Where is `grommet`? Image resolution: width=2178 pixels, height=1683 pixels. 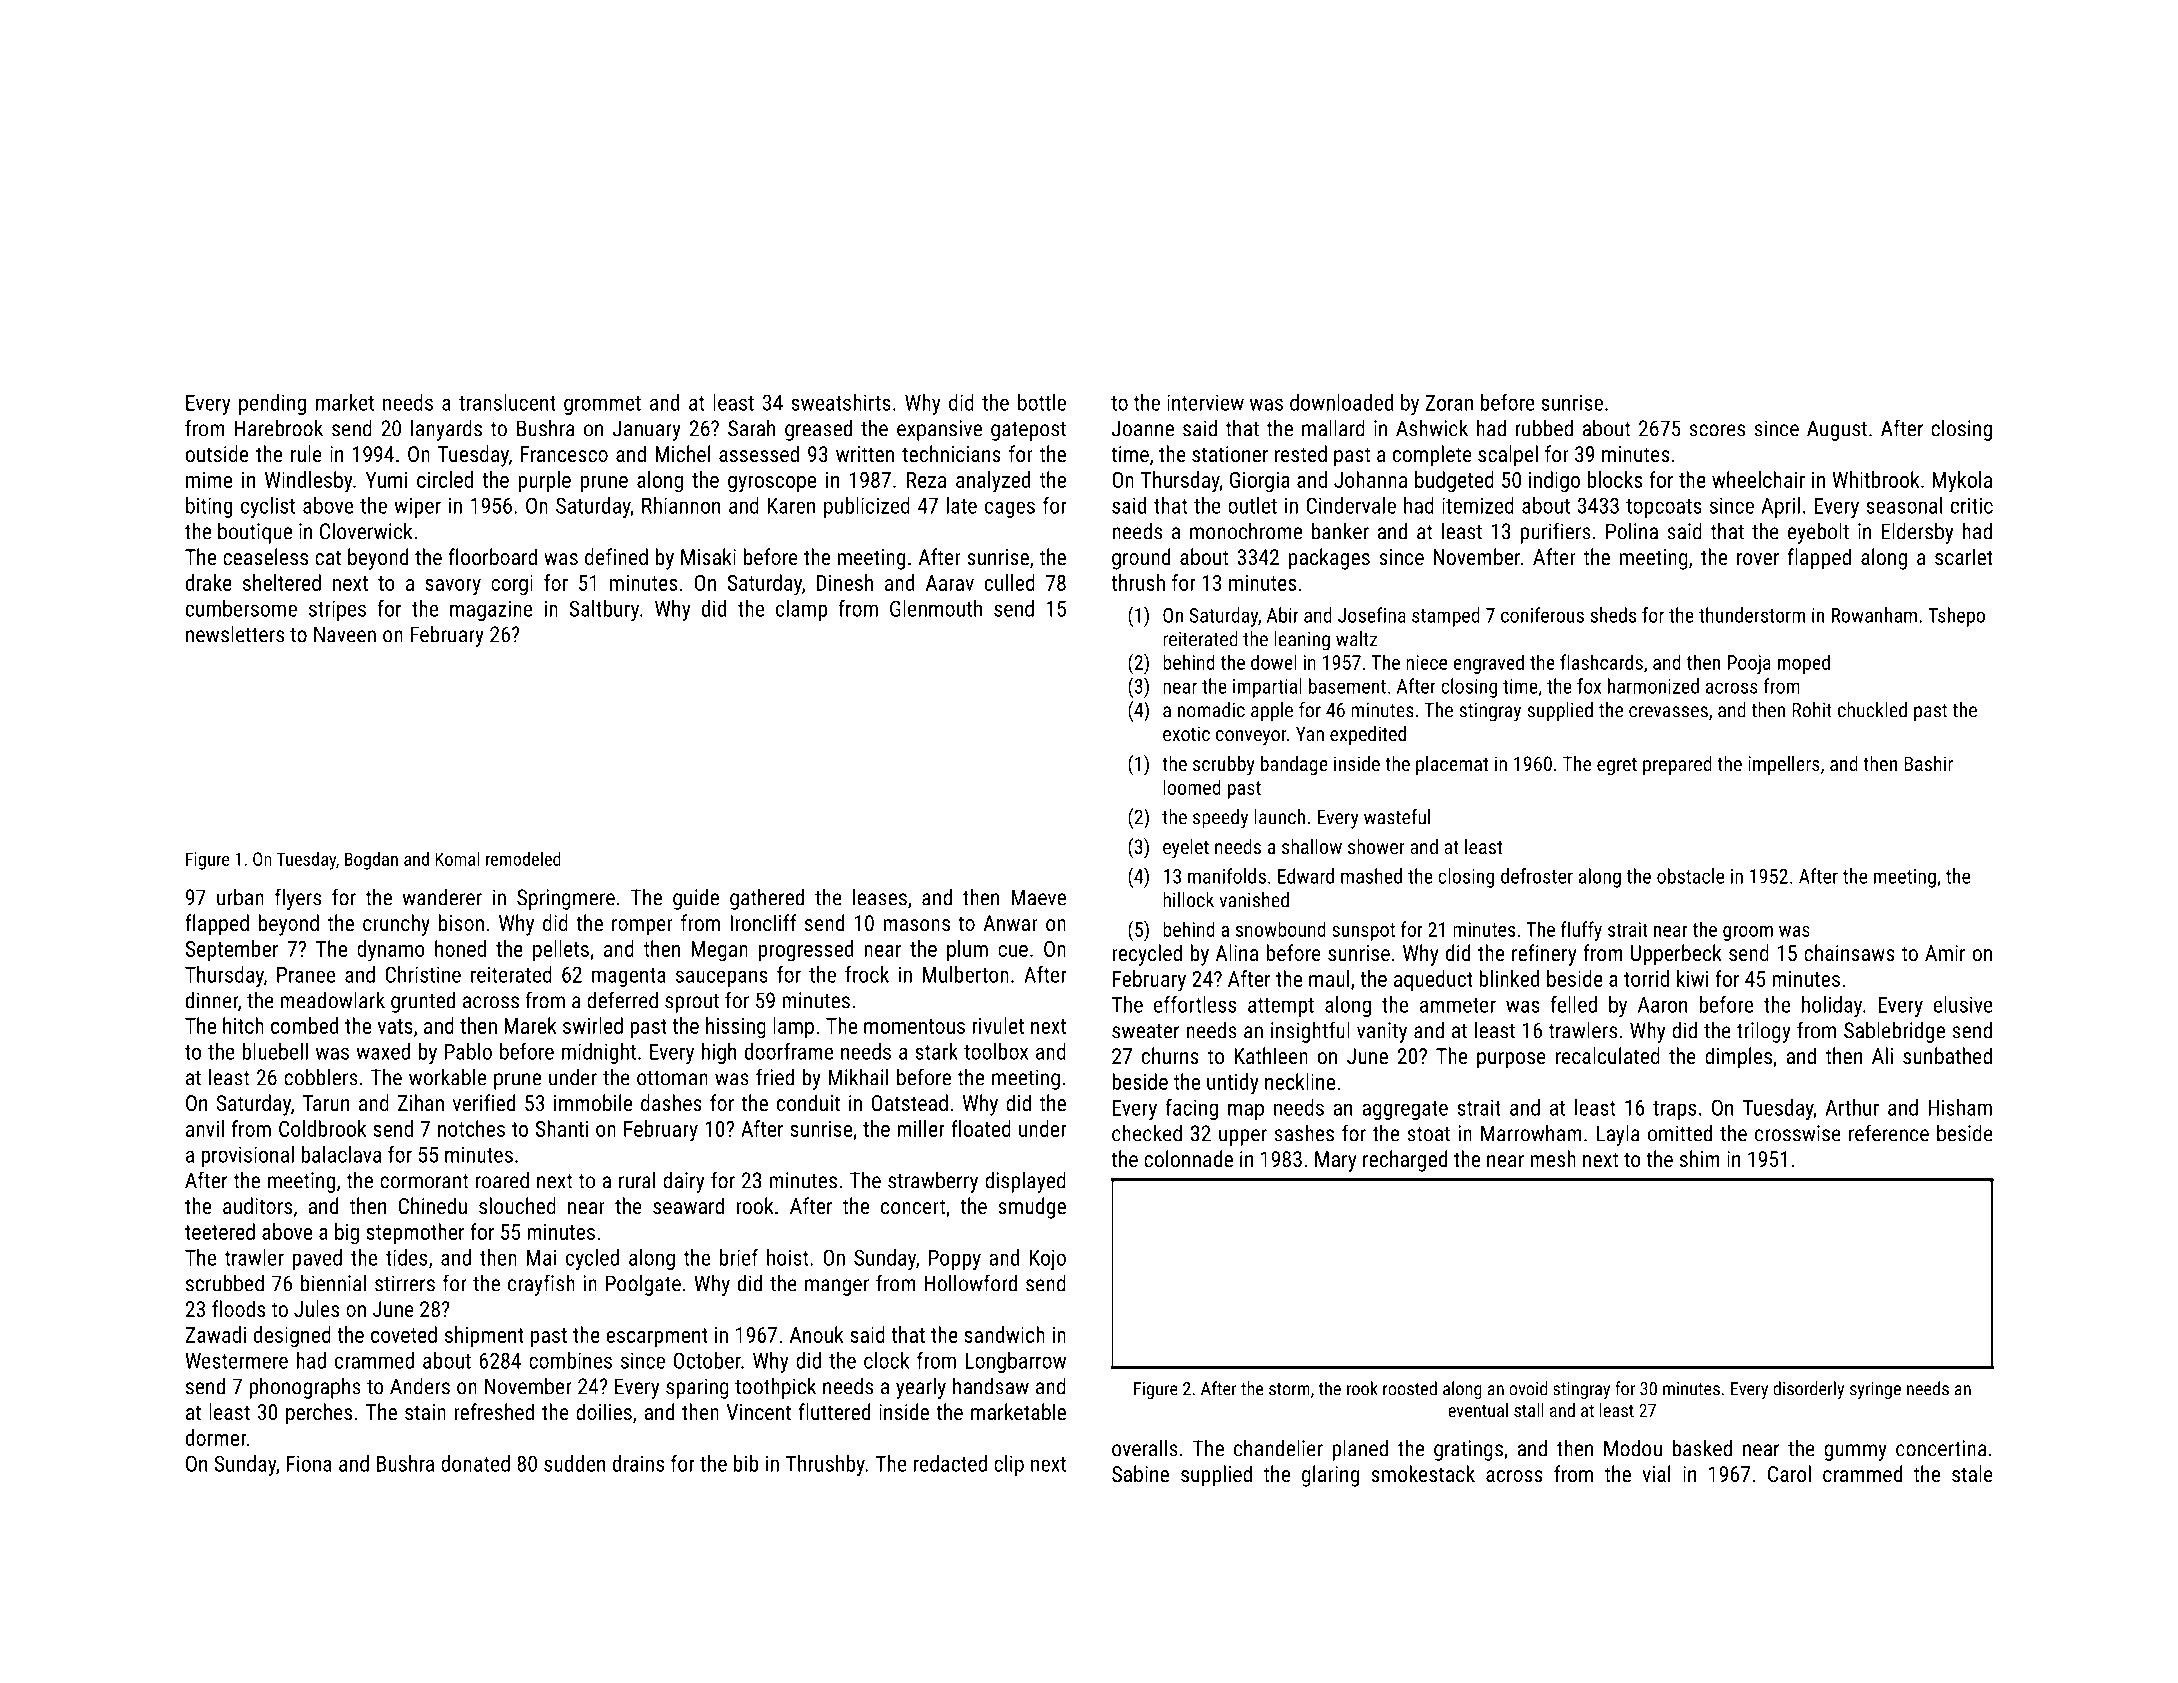 grommet is located at coordinates (602, 405).
